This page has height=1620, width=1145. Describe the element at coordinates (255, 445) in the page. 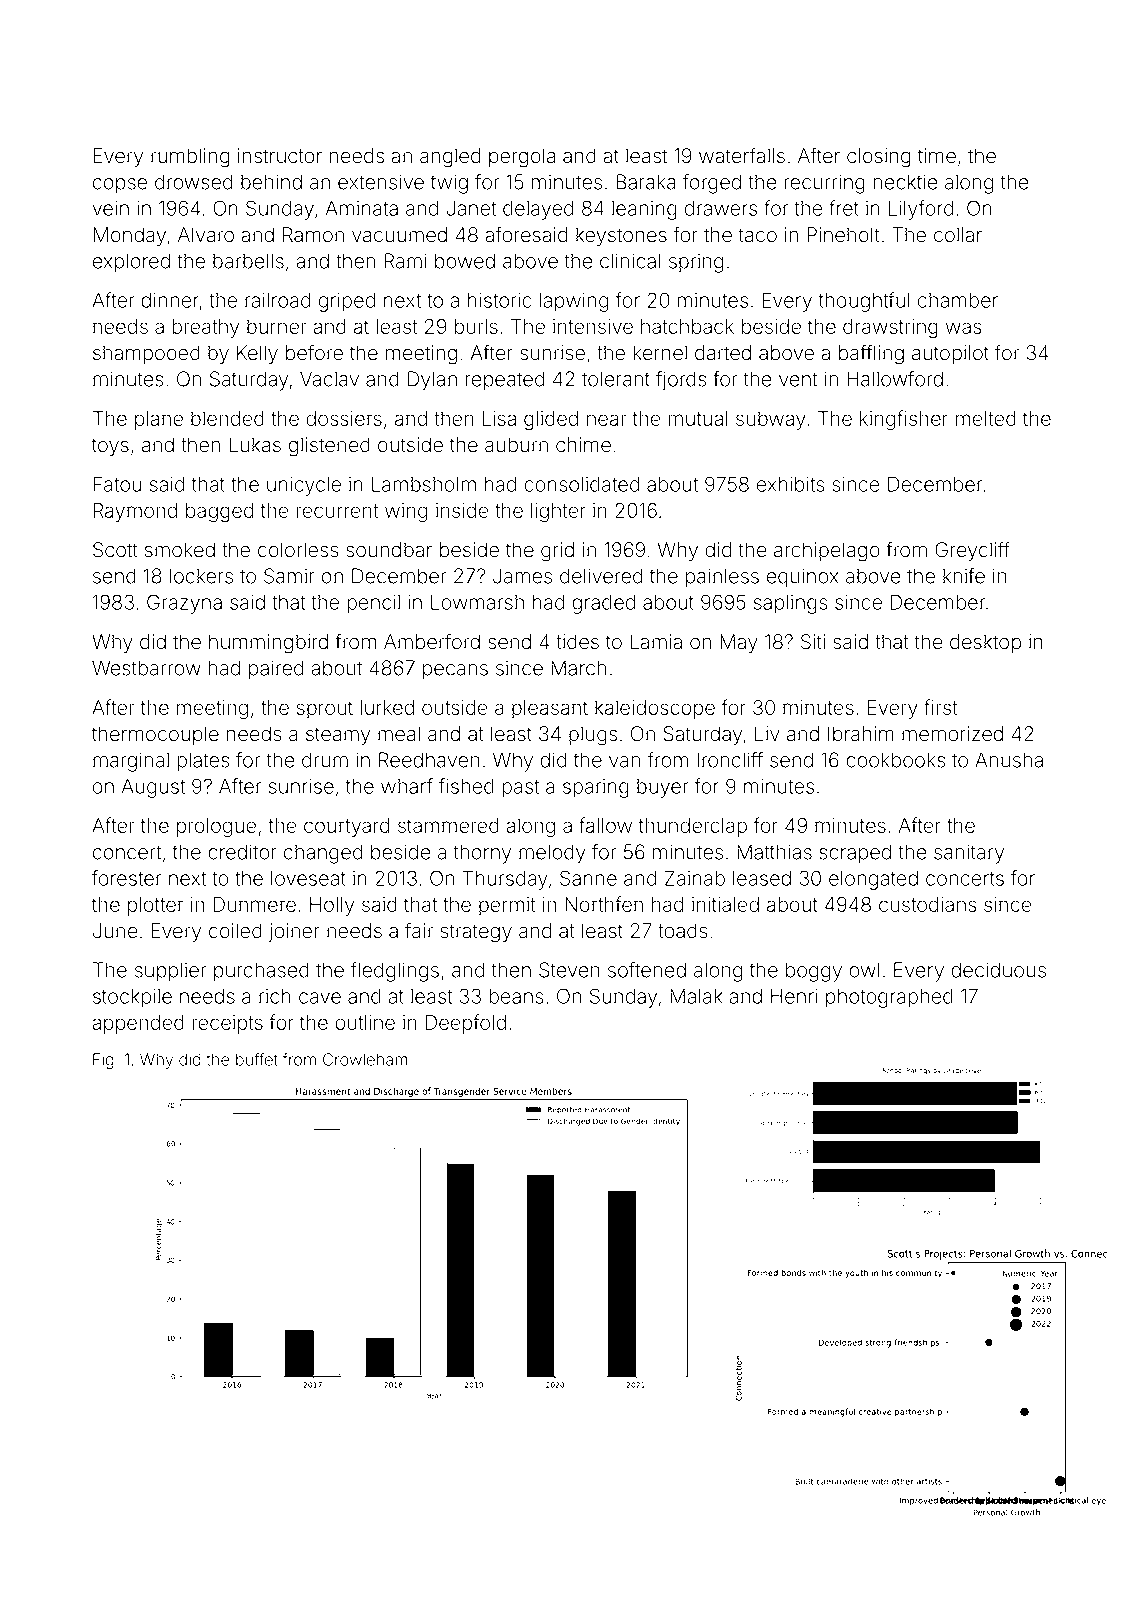

I see `Lukas` at that location.
